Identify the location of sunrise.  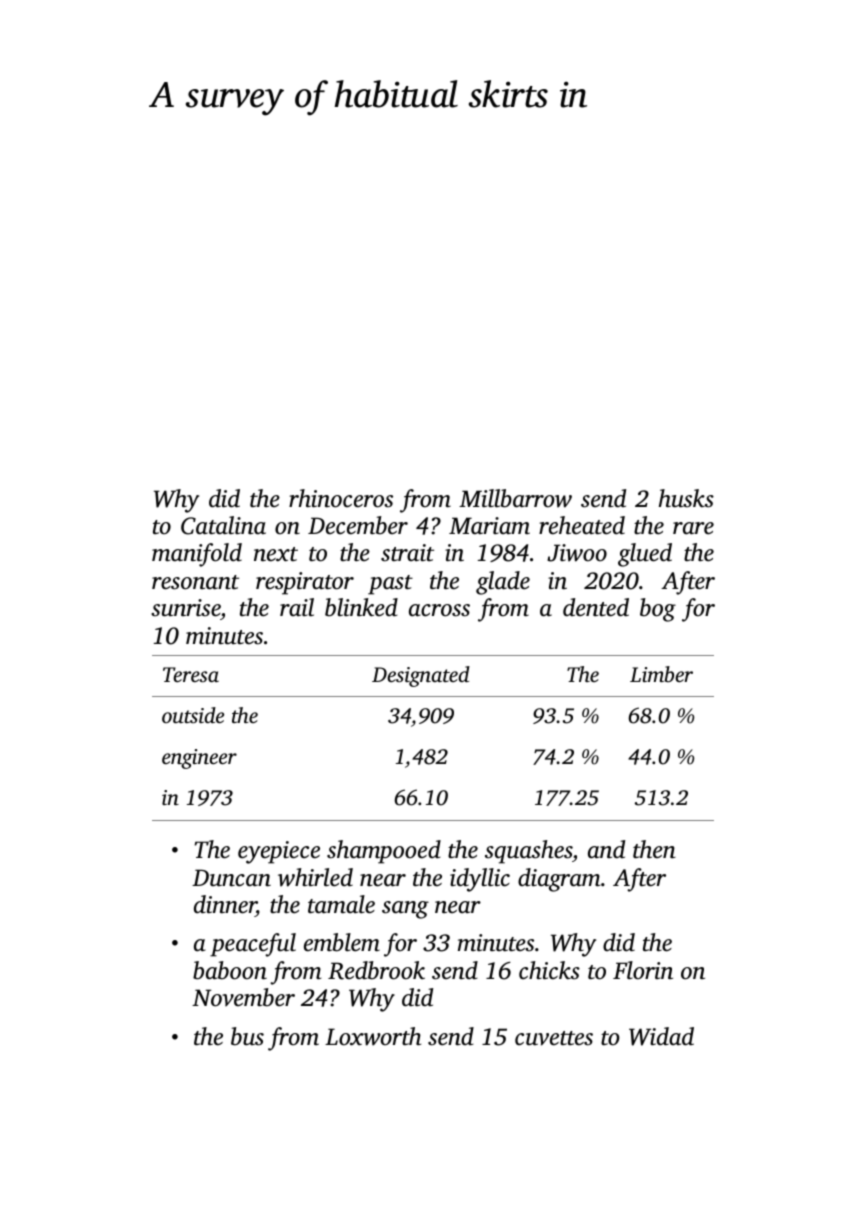
(186, 609).
